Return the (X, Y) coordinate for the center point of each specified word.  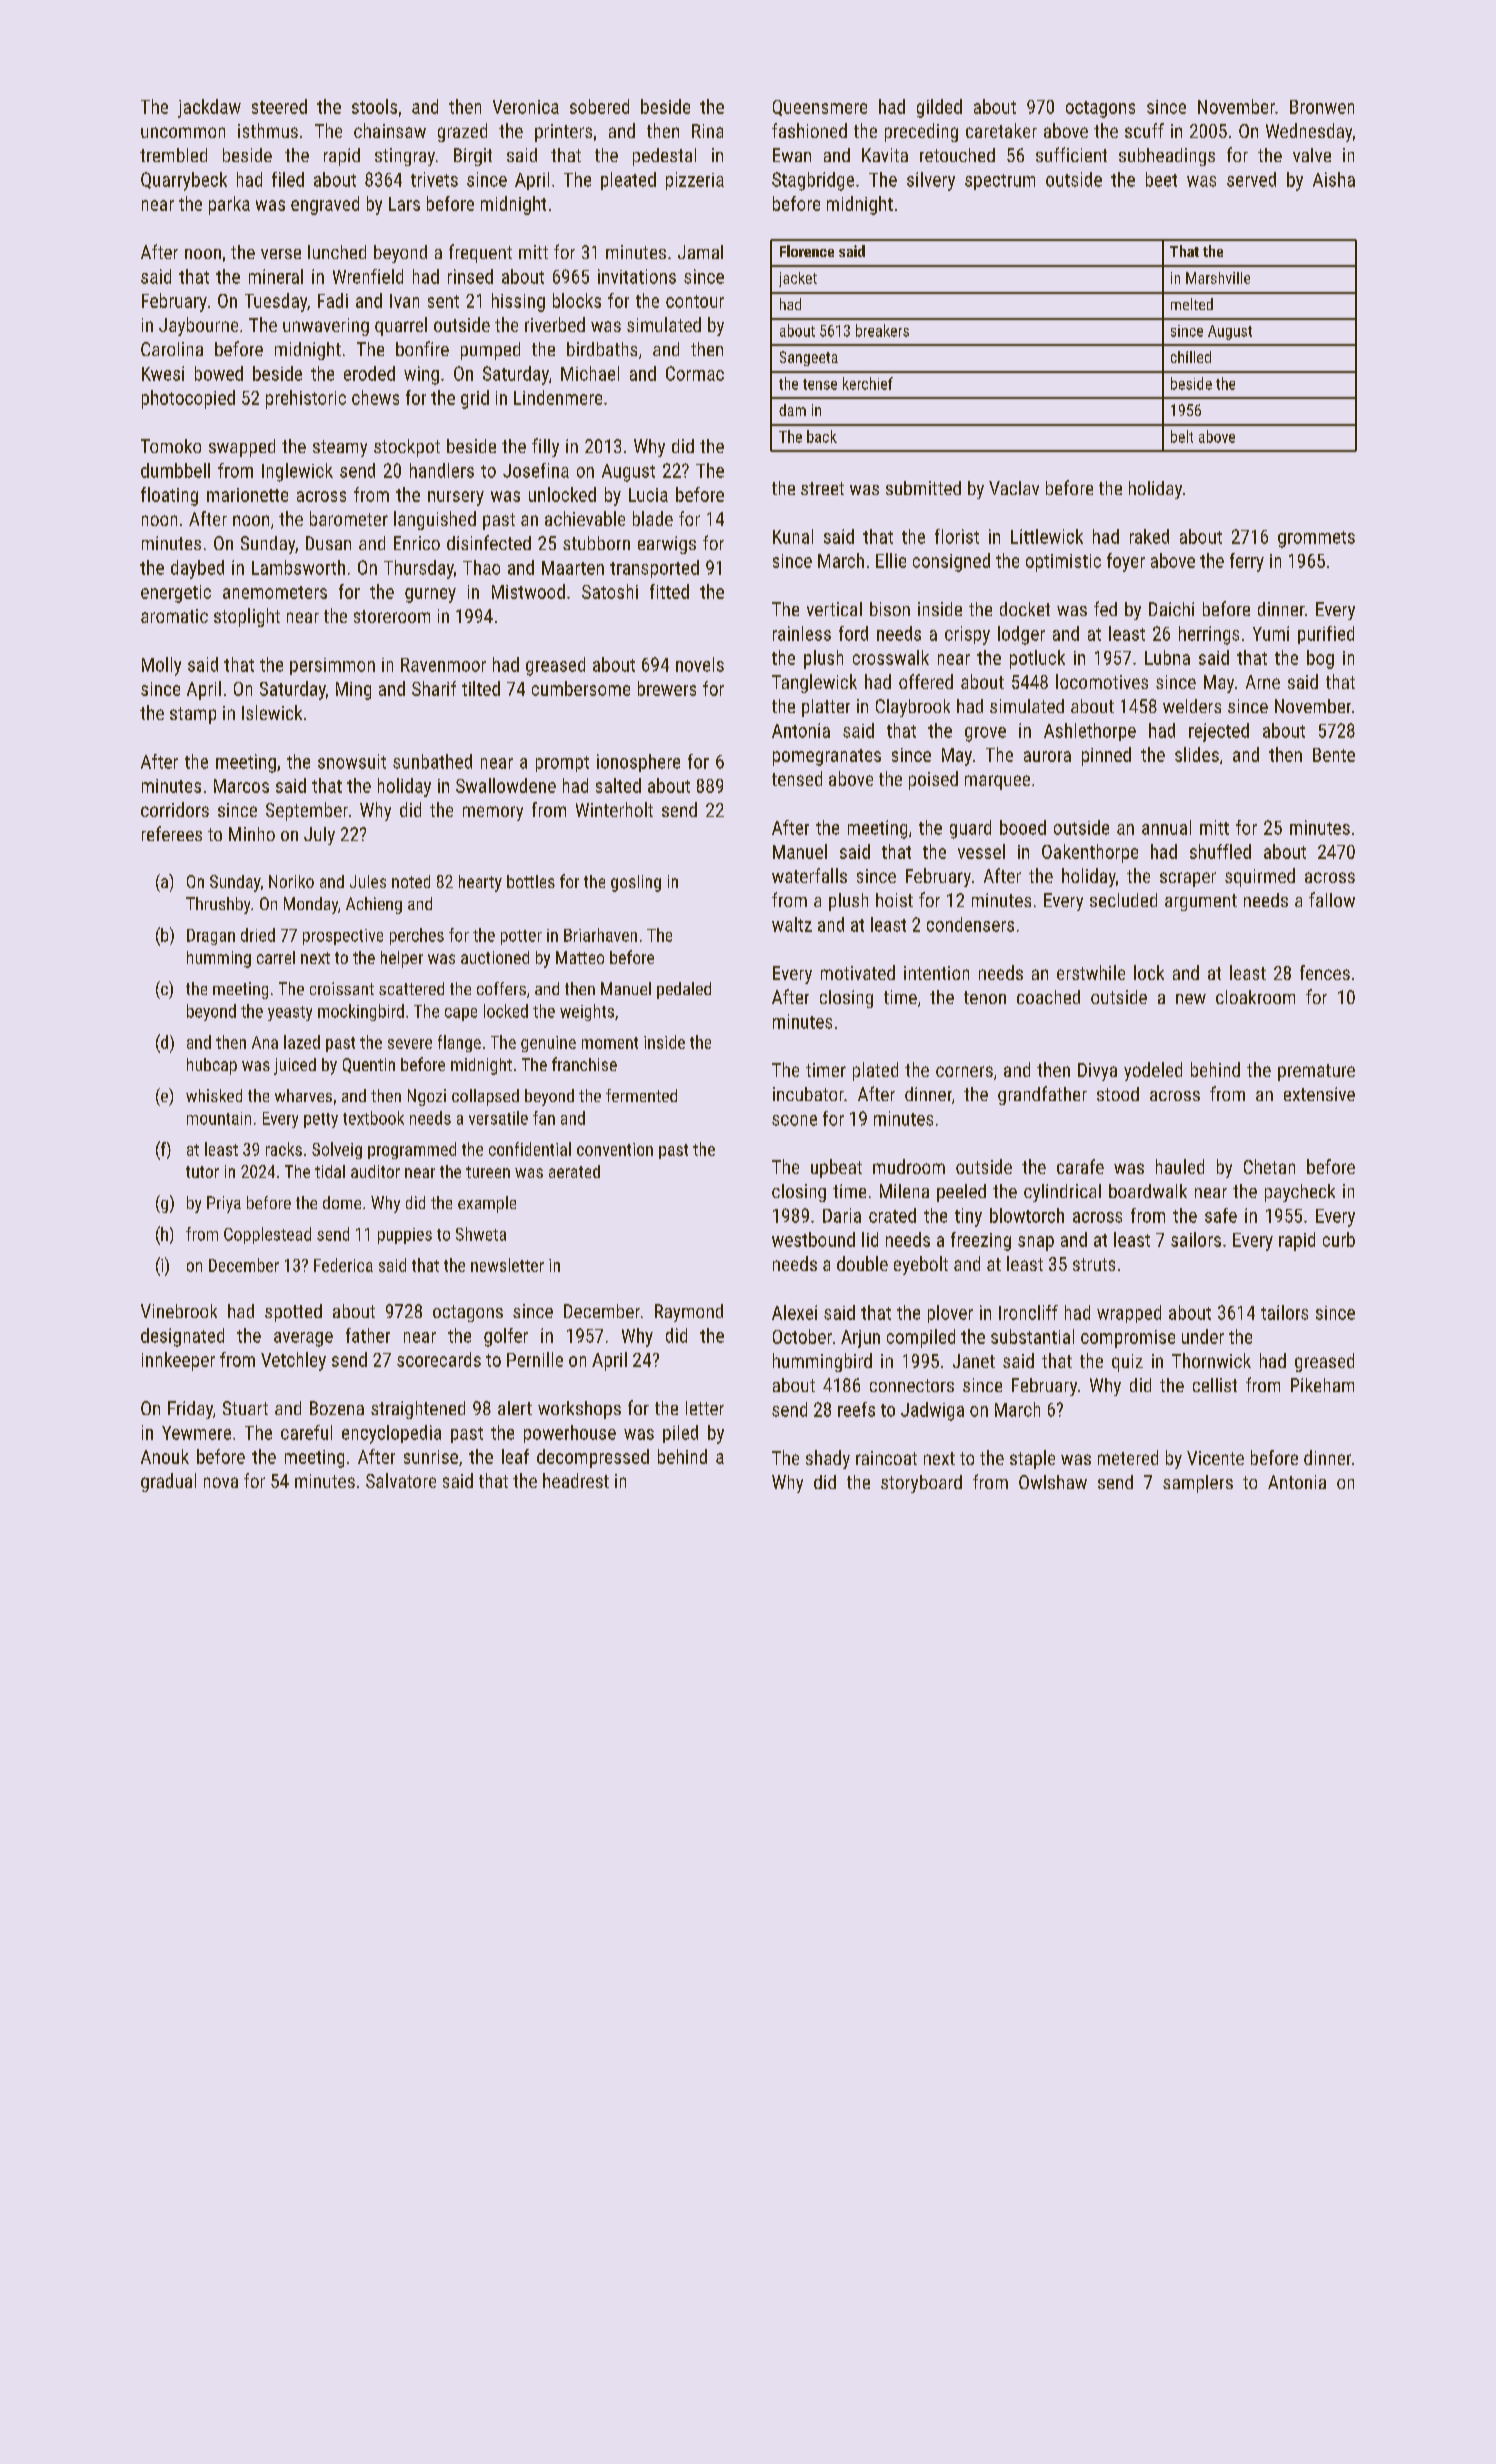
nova (221, 1482)
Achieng (374, 905)
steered (279, 106)
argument (1201, 902)
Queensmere (820, 108)
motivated (858, 972)
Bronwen (1322, 107)
